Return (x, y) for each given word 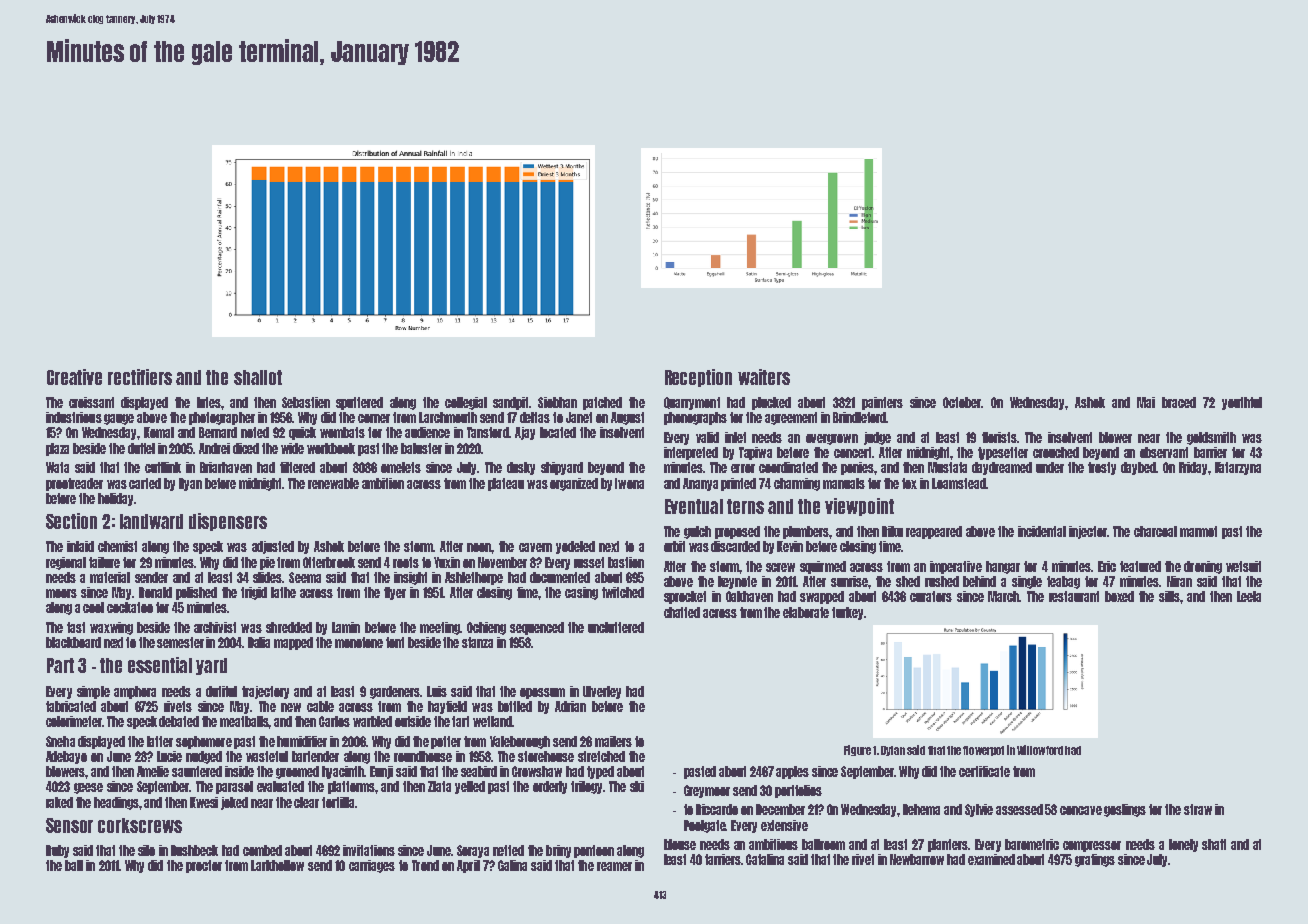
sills (1169, 596)
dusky (521, 468)
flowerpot (983, 751)
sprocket (685, 597)
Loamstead (959, 483)
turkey (847, 613)
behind (979, 581)
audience (427, 432)
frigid (254, 593)
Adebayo (66, 757)
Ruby (57, 851)
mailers (613, 741)
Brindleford (859, 417)
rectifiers (140, 377)
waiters (764, 377)
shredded (289, 627)
